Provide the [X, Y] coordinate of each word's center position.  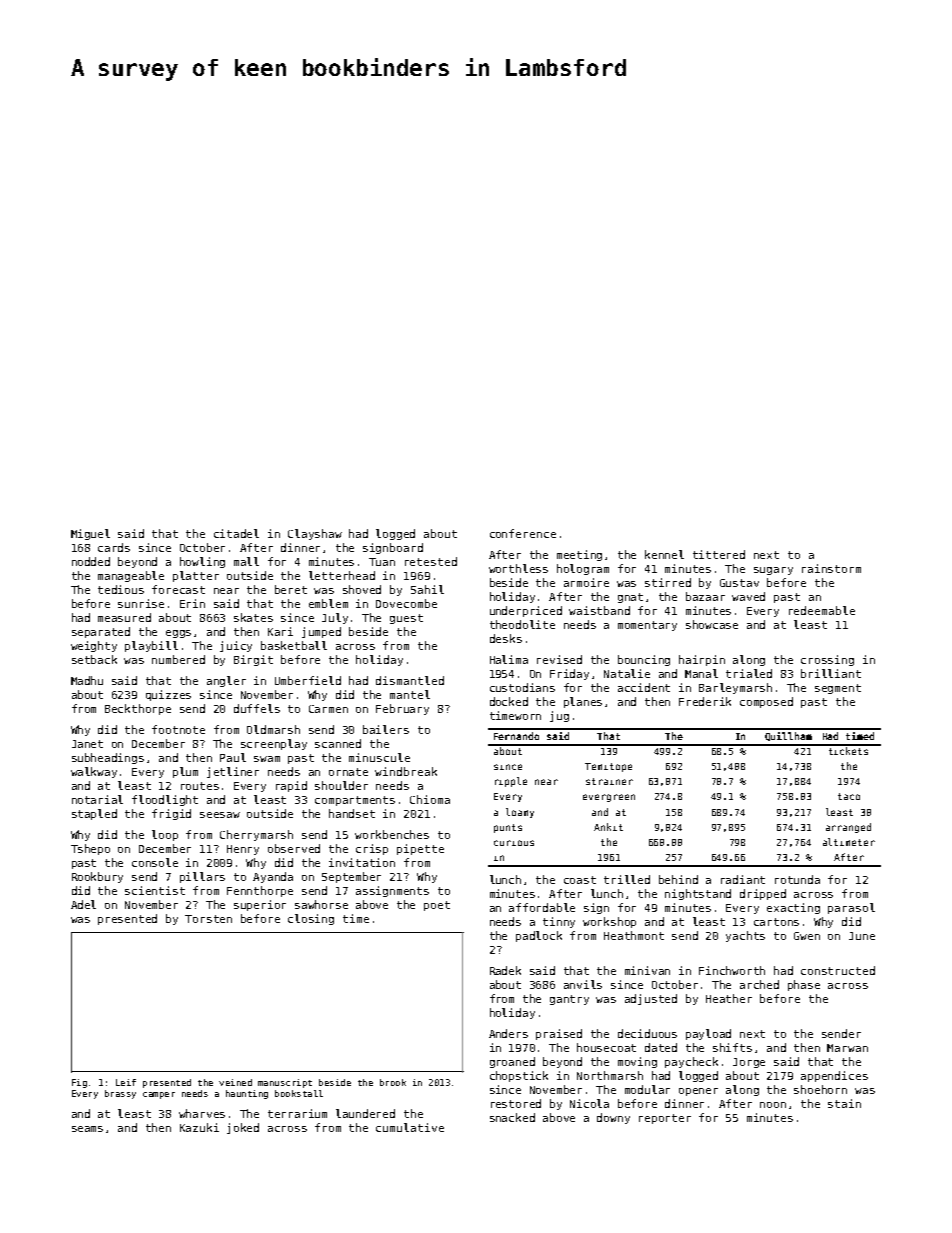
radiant [743, 879]
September [351, 877]
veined [235, 1082]
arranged [848, 828]
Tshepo [90, 849]
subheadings [108, 758]
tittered [719, 554]
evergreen [609, 798]
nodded [91, 561]
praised [559, 1034]
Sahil [427, 589]
